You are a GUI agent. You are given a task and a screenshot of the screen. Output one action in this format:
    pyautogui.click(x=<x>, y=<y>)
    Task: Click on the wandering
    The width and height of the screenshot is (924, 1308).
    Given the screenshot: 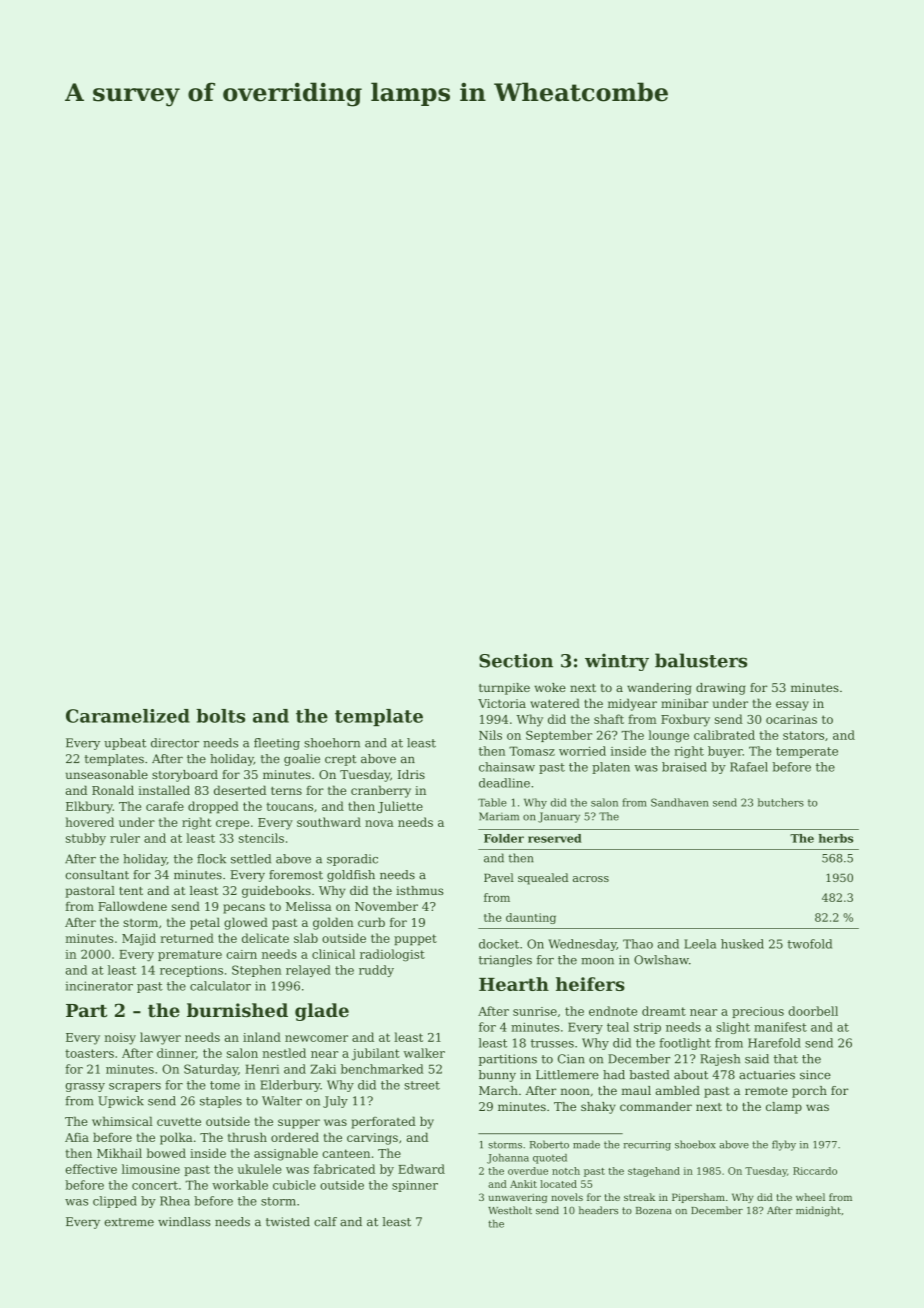 What is the action you would take?
    pyautogui.click(x=659, y=689)
